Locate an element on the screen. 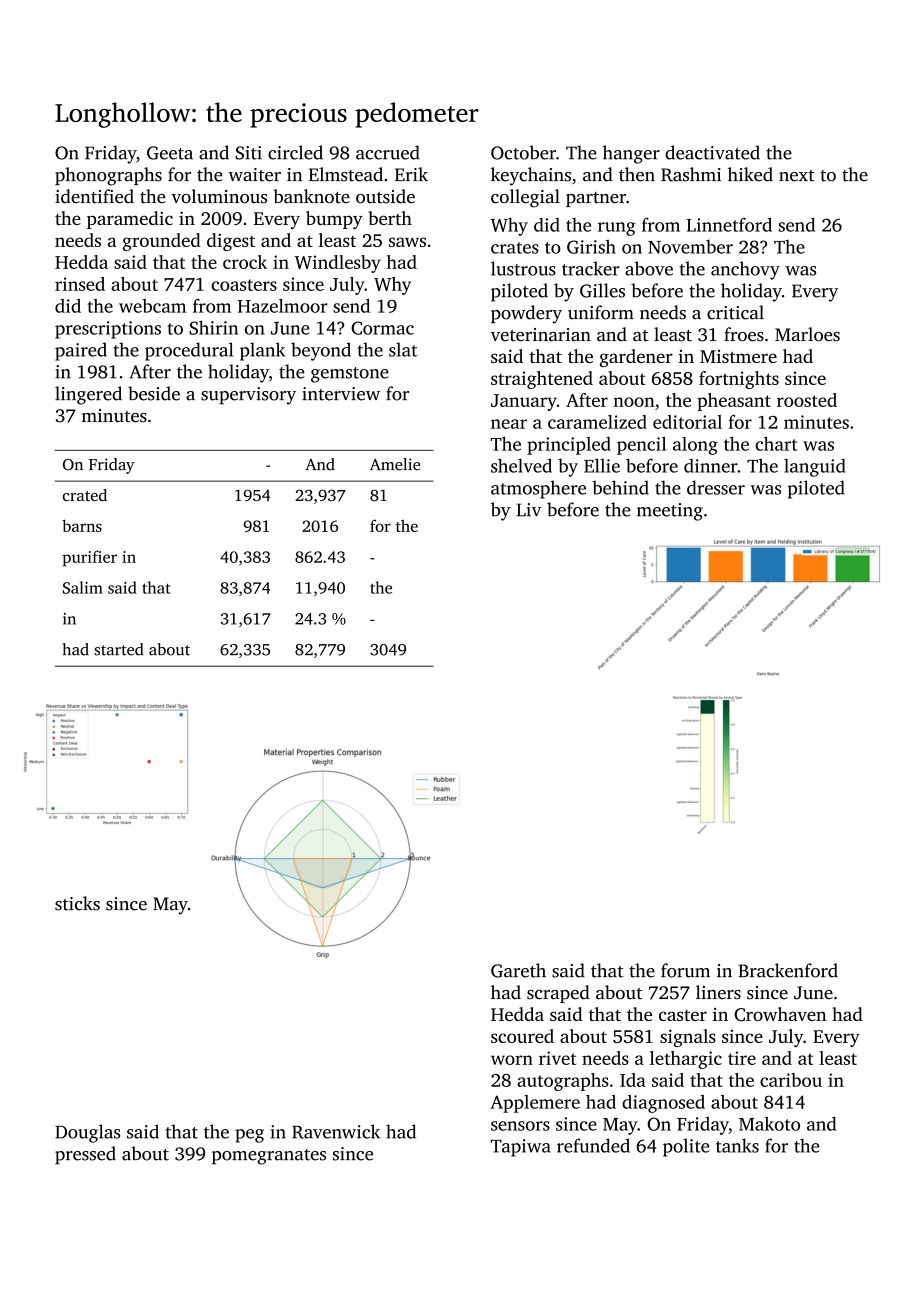  Brackenford is located at coordinates (788, 970).
